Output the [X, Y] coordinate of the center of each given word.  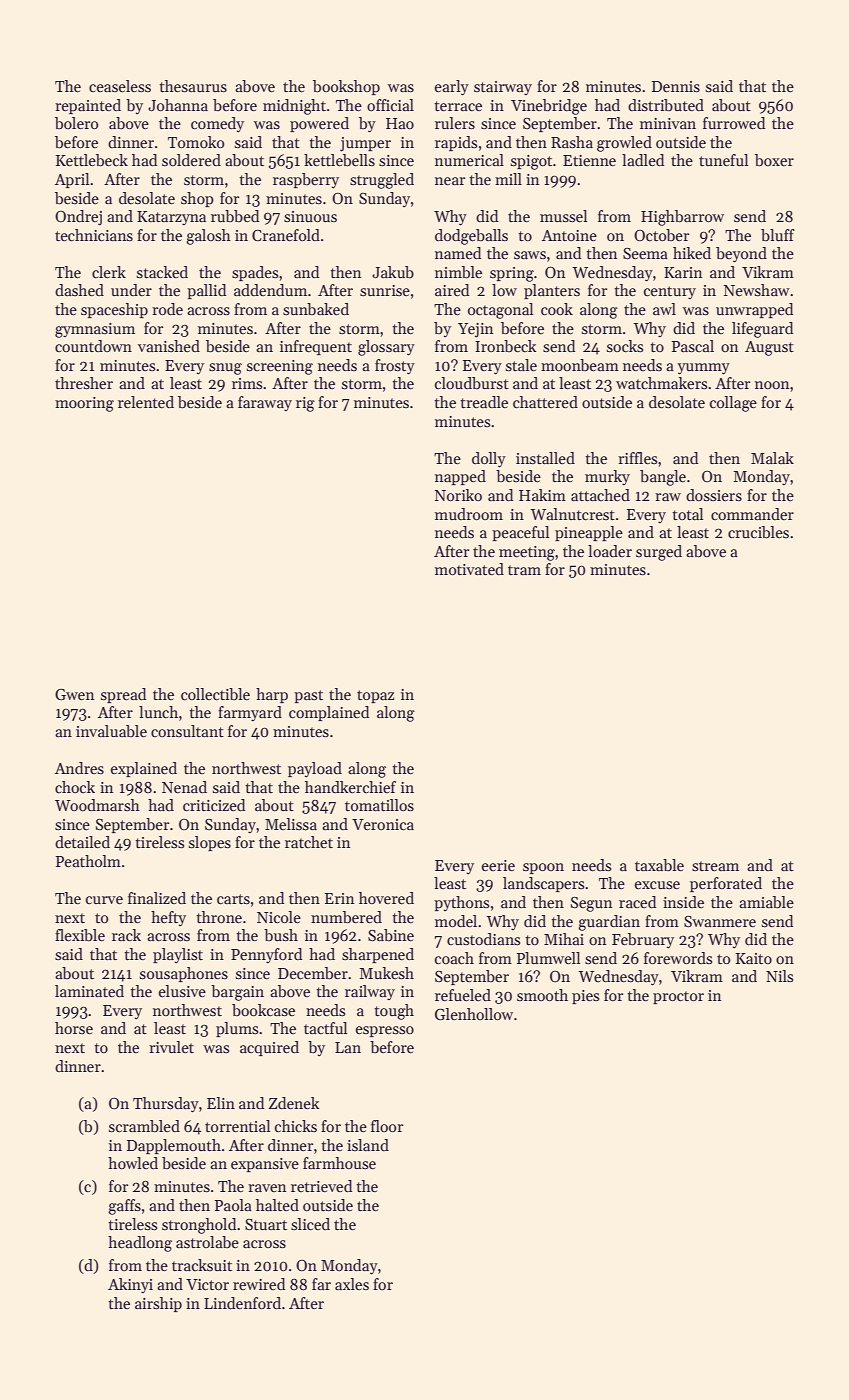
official [390, 105]
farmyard [250, 713]
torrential [237, 1126]
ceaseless [120, 86]
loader [610, 551]
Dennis [676, 87]
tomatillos [379, 805]
